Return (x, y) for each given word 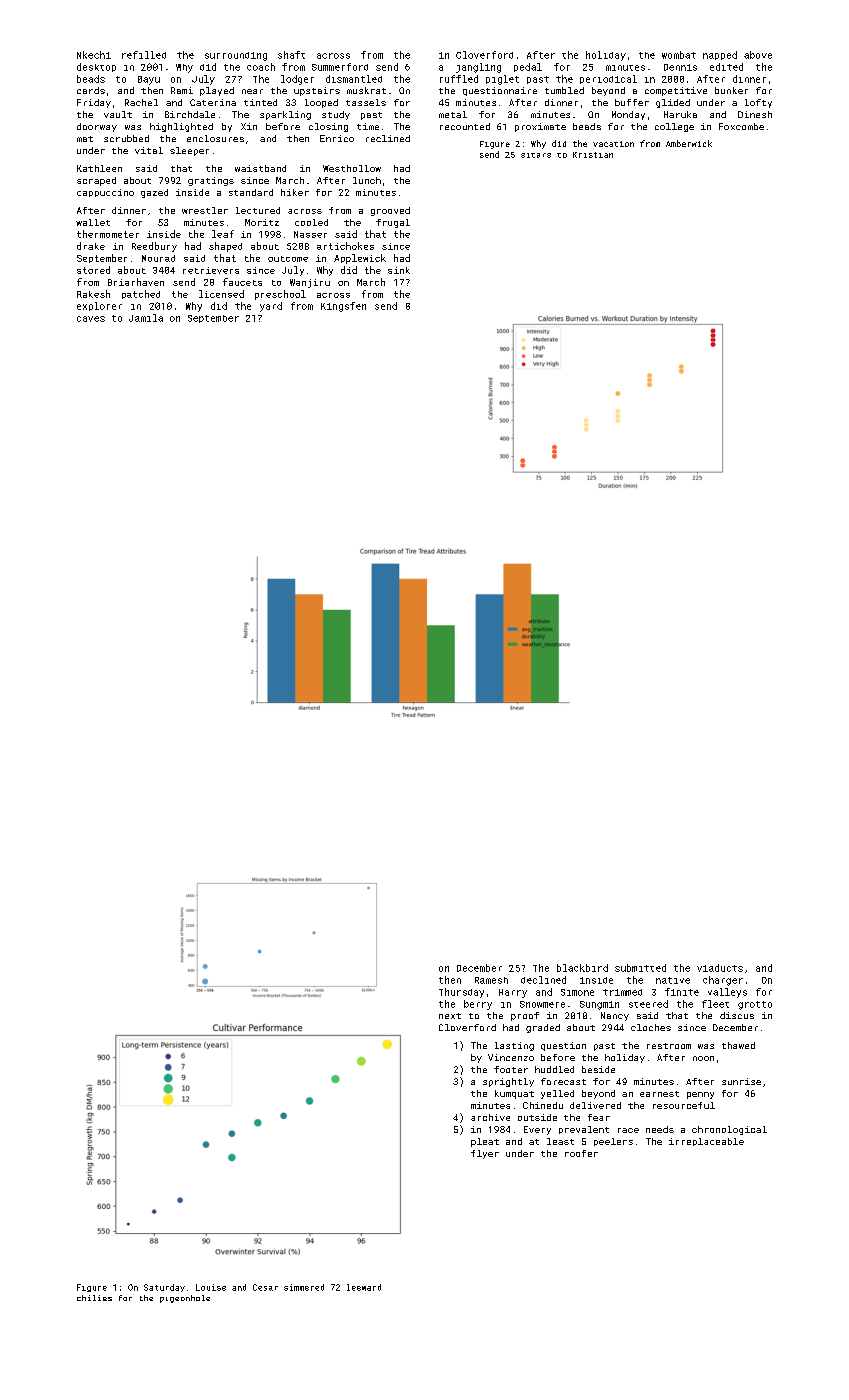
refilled (144, 55)
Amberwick (689, 143)
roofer (581, 1153)
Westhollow (352, 168)
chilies (94, 1298)
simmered (304, 1287)
